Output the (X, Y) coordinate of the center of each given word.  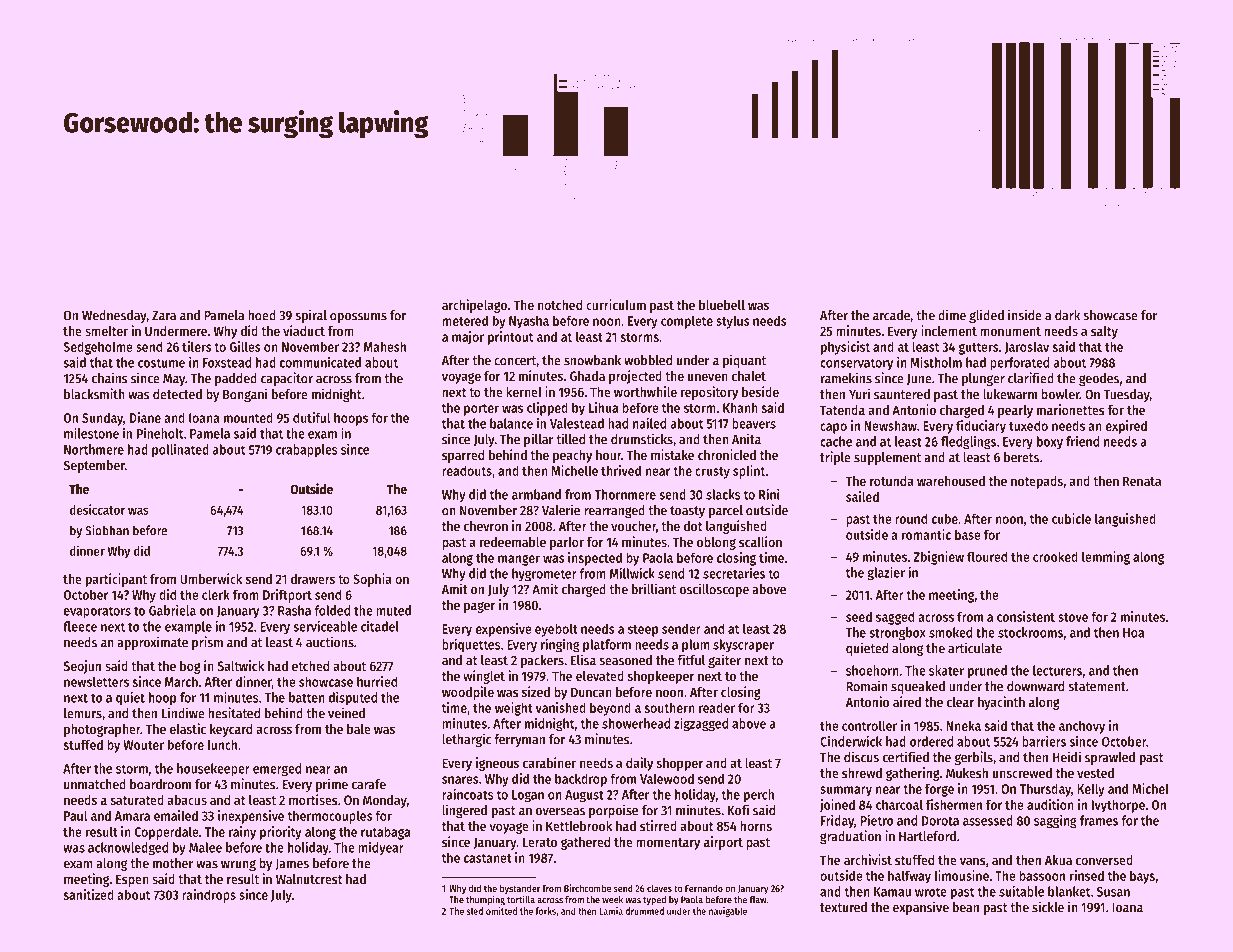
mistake (672, 454)
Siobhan (107, 530)
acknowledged (128, 849)
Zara (164, 316)
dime (952, 315)
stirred (658, 825)
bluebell (722, 305)
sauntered (902, 394)
